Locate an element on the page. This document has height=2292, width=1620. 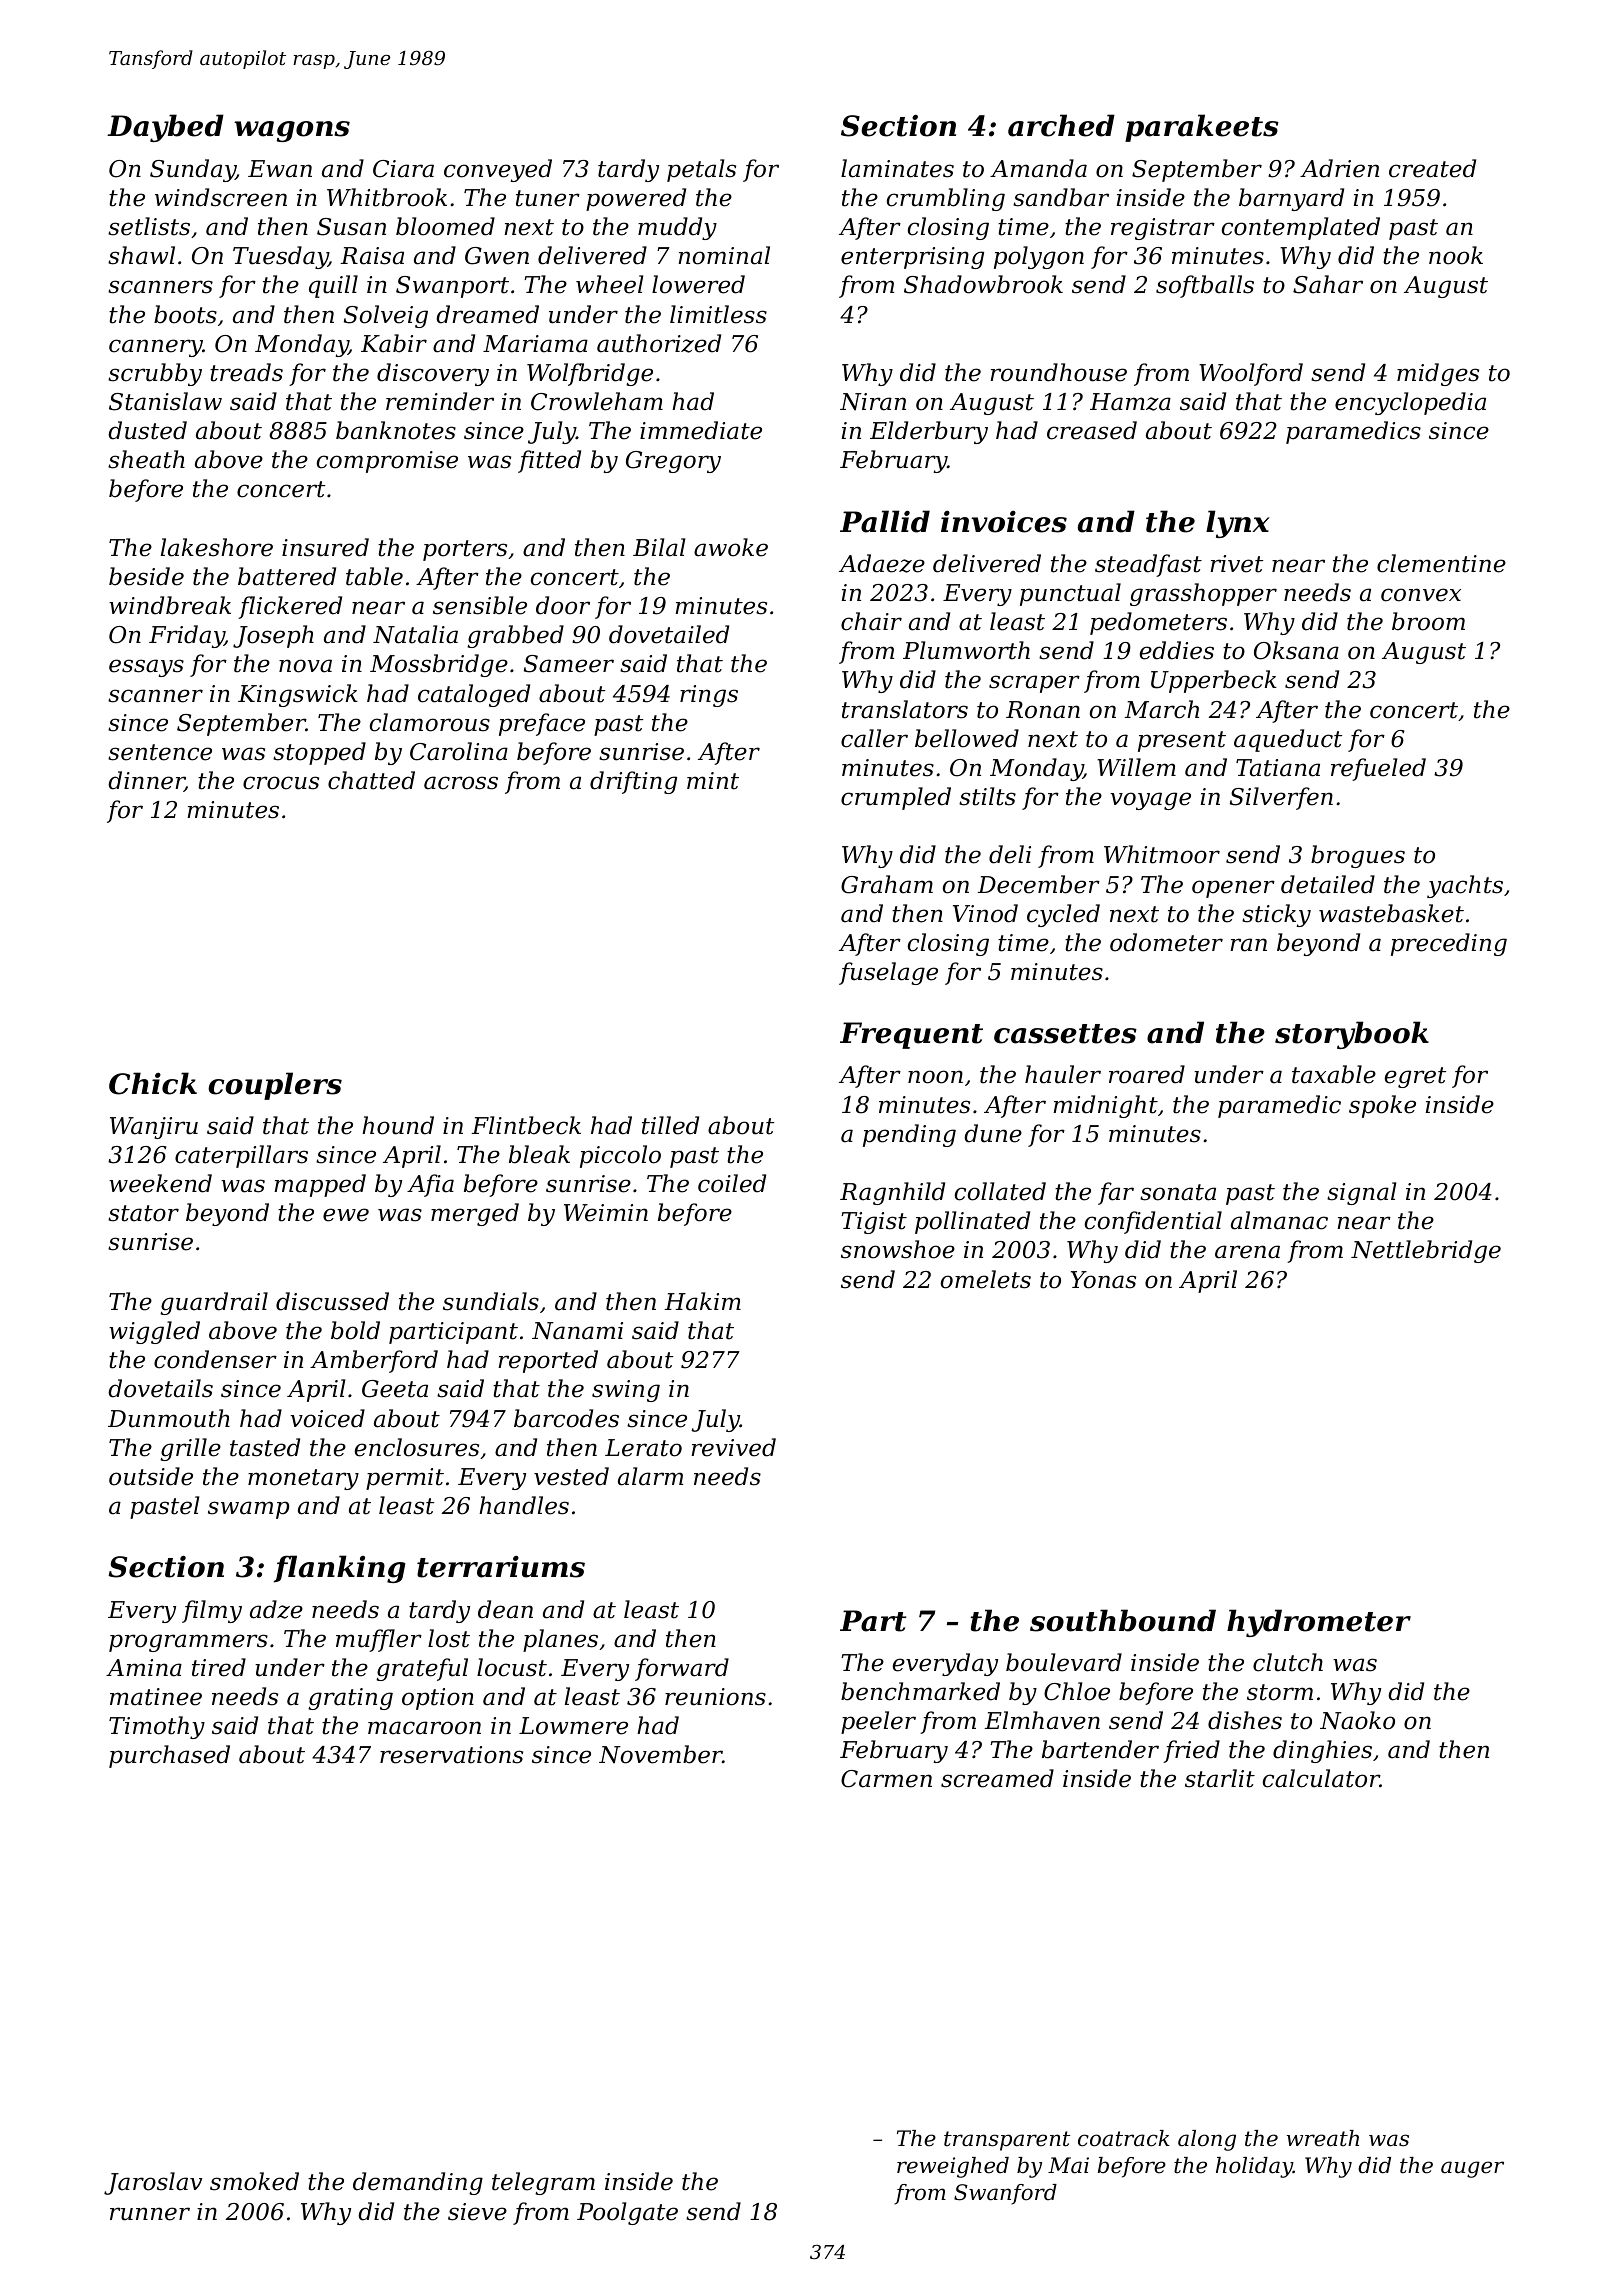
encyclopedia is located at coordinates (1410, 403).
